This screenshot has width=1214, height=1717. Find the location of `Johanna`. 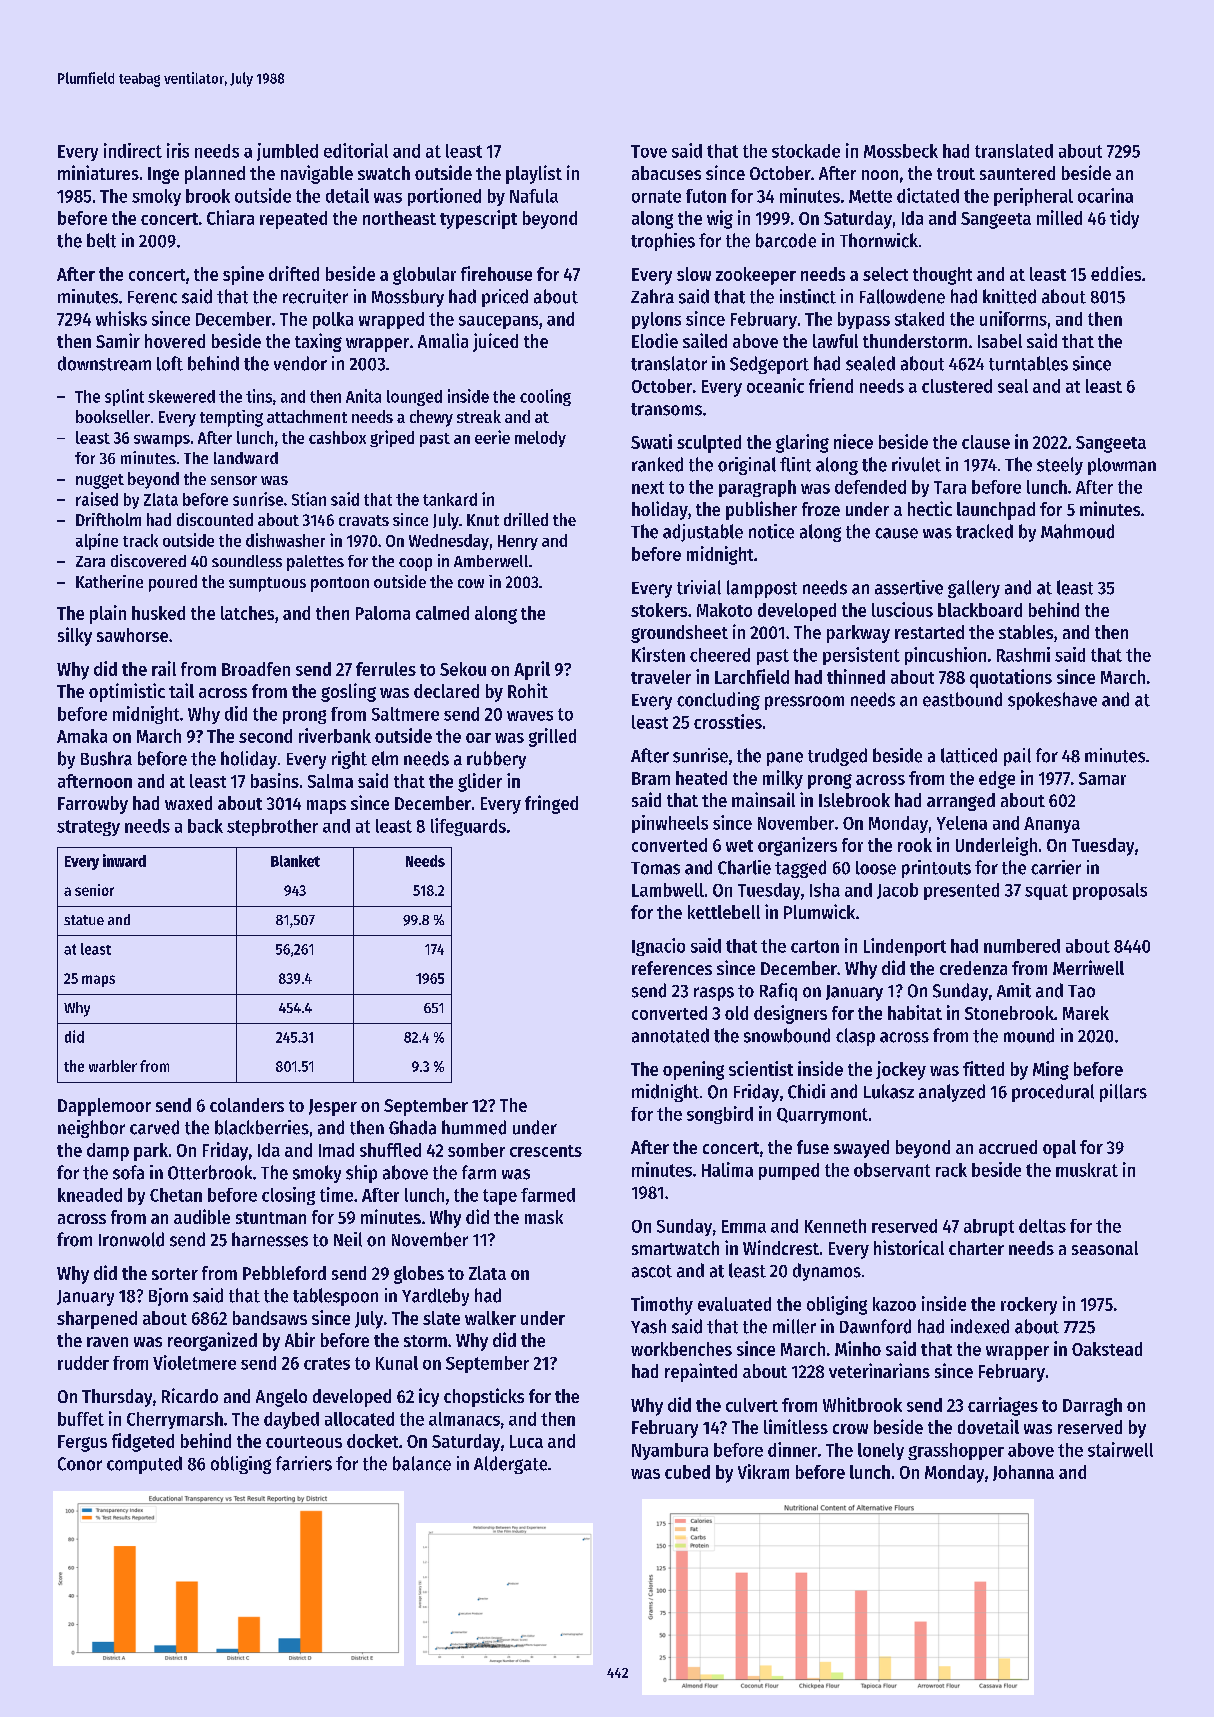

Johanna is located at coordinates (1023, 1473).
